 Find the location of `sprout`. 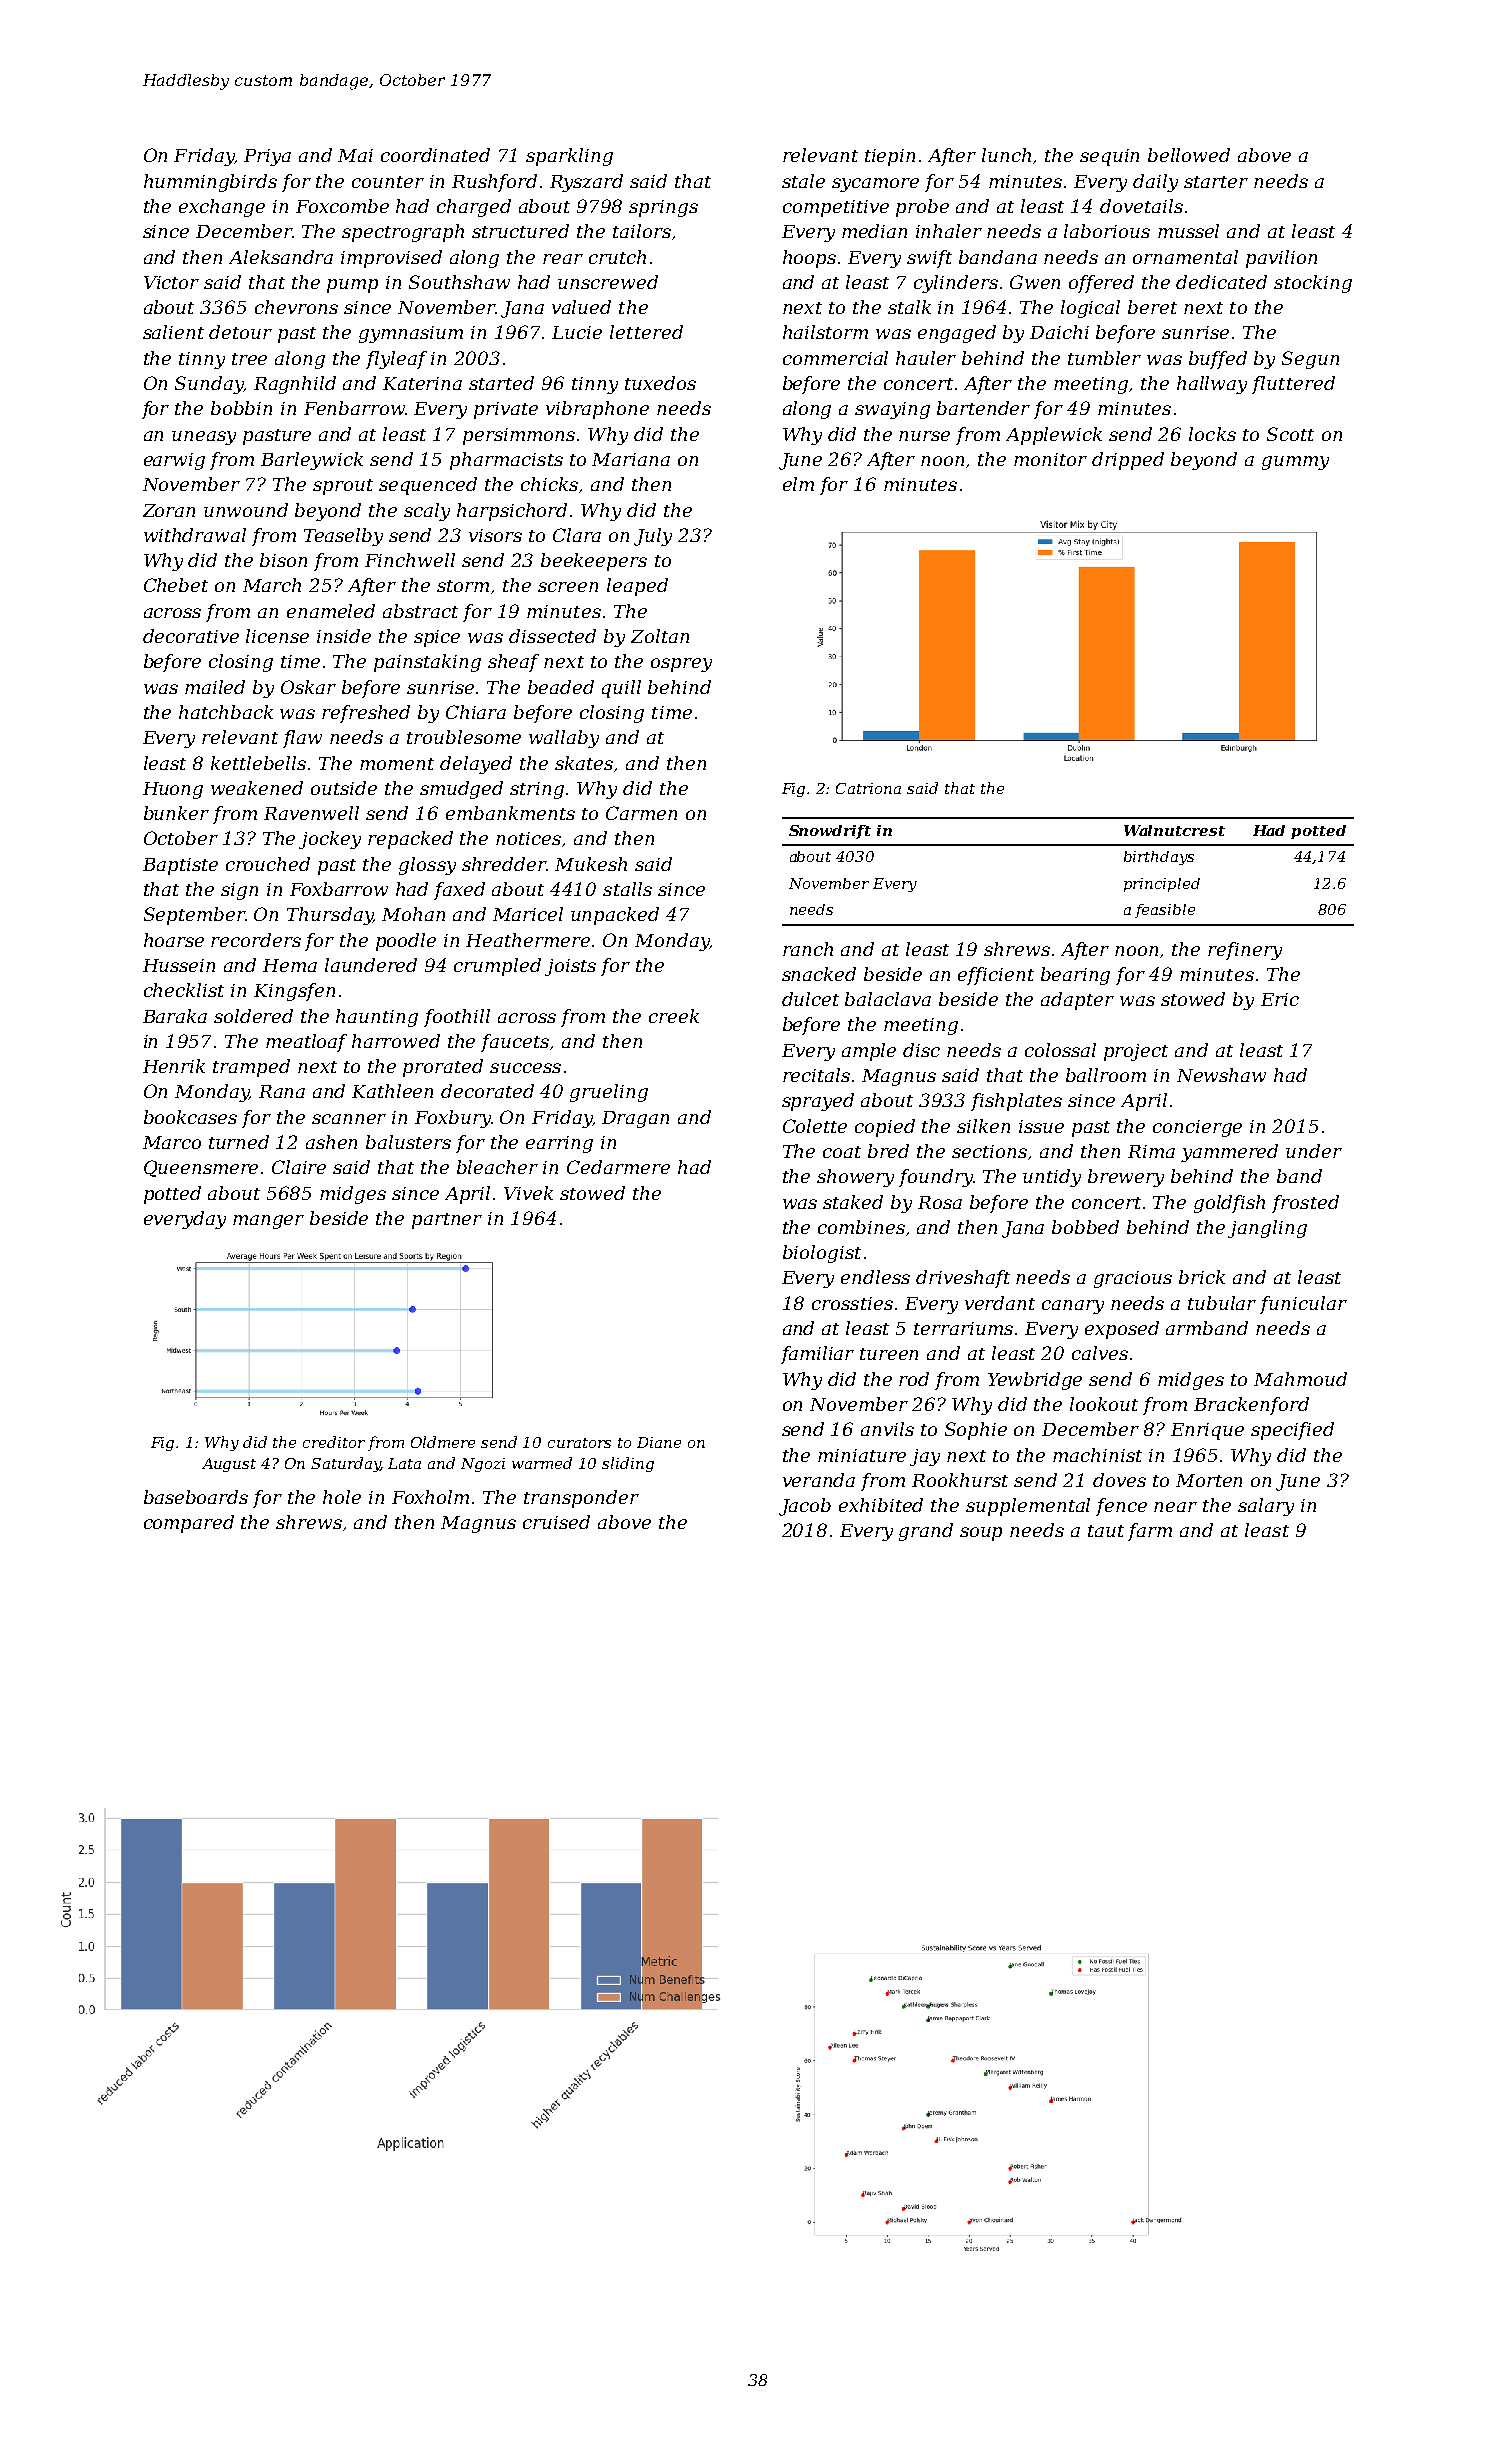

sprout is located at coordinates (343, 487).
